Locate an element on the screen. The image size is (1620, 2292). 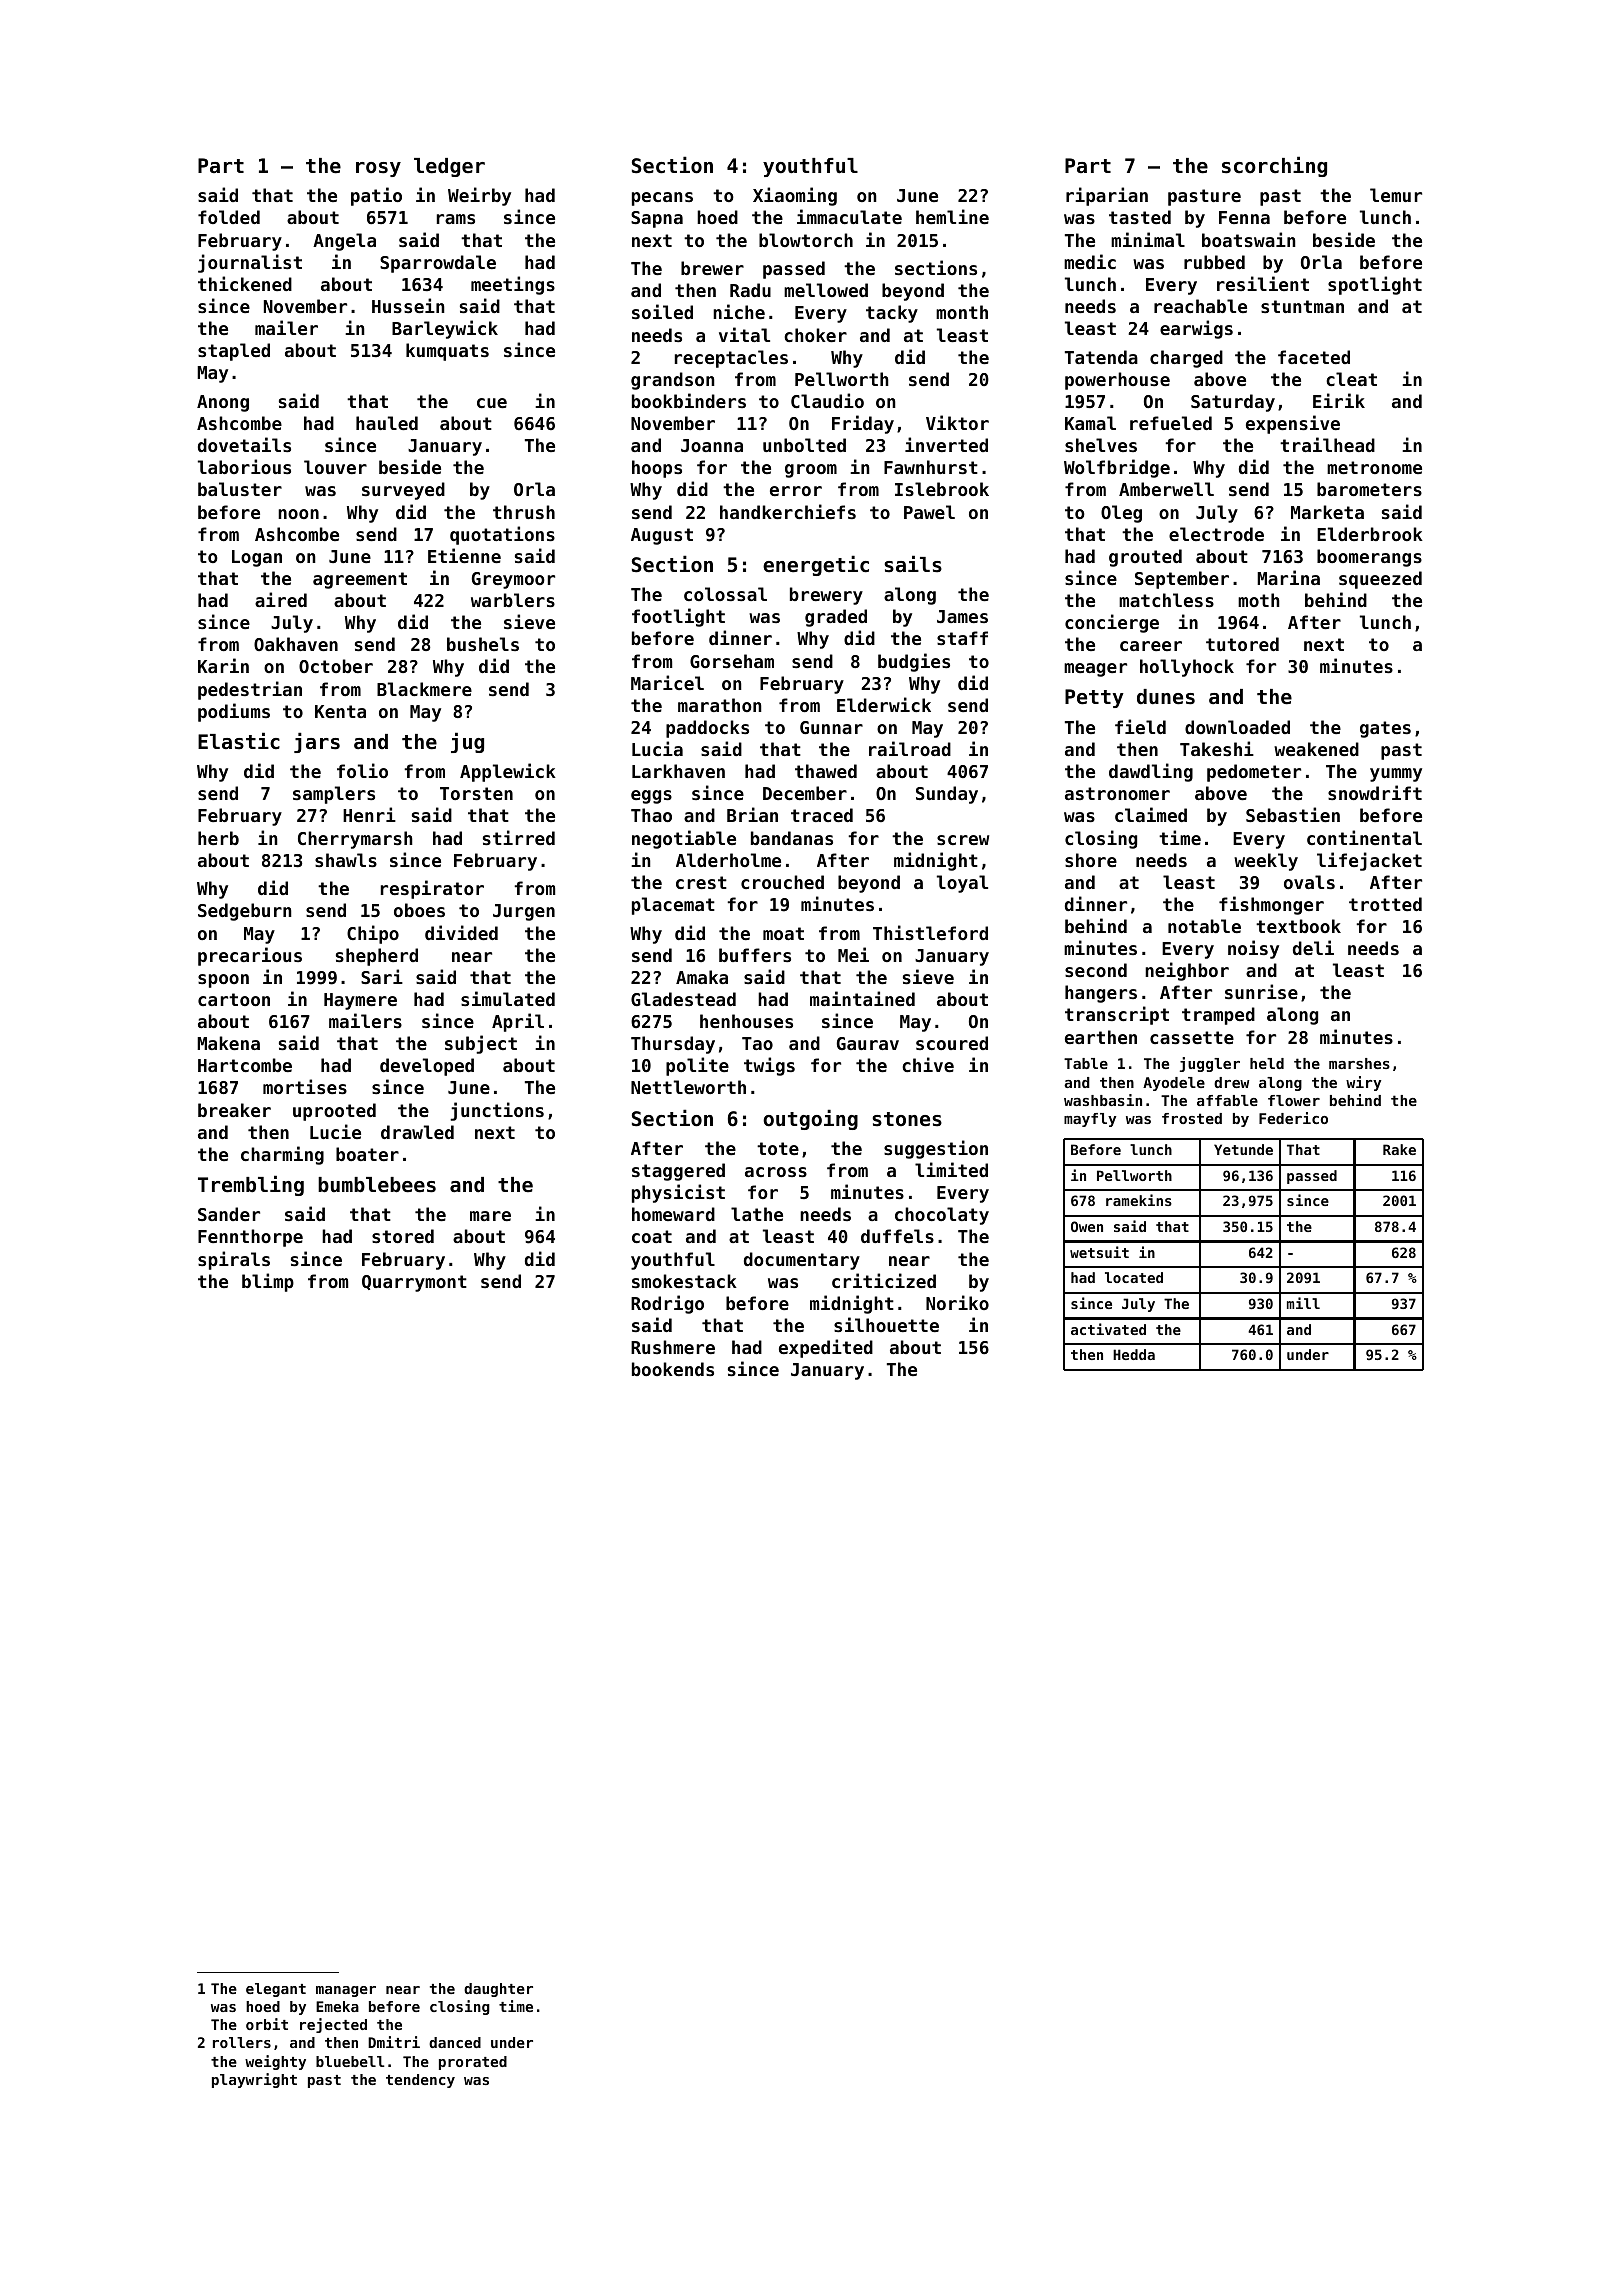
prorated is located at coordinates (473, 2063).
